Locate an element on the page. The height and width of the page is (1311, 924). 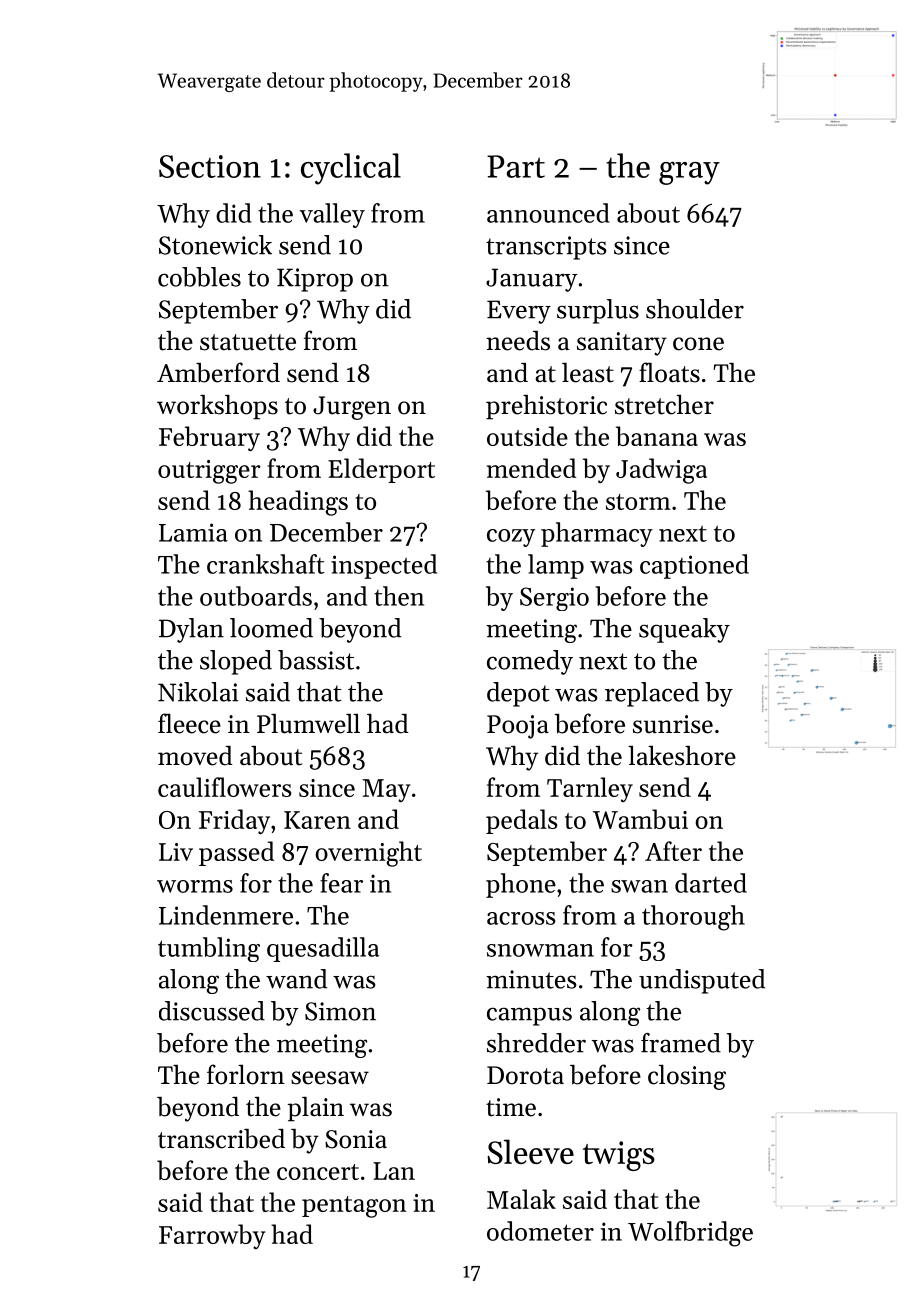
comedy is located at coordinates (530, 662).
